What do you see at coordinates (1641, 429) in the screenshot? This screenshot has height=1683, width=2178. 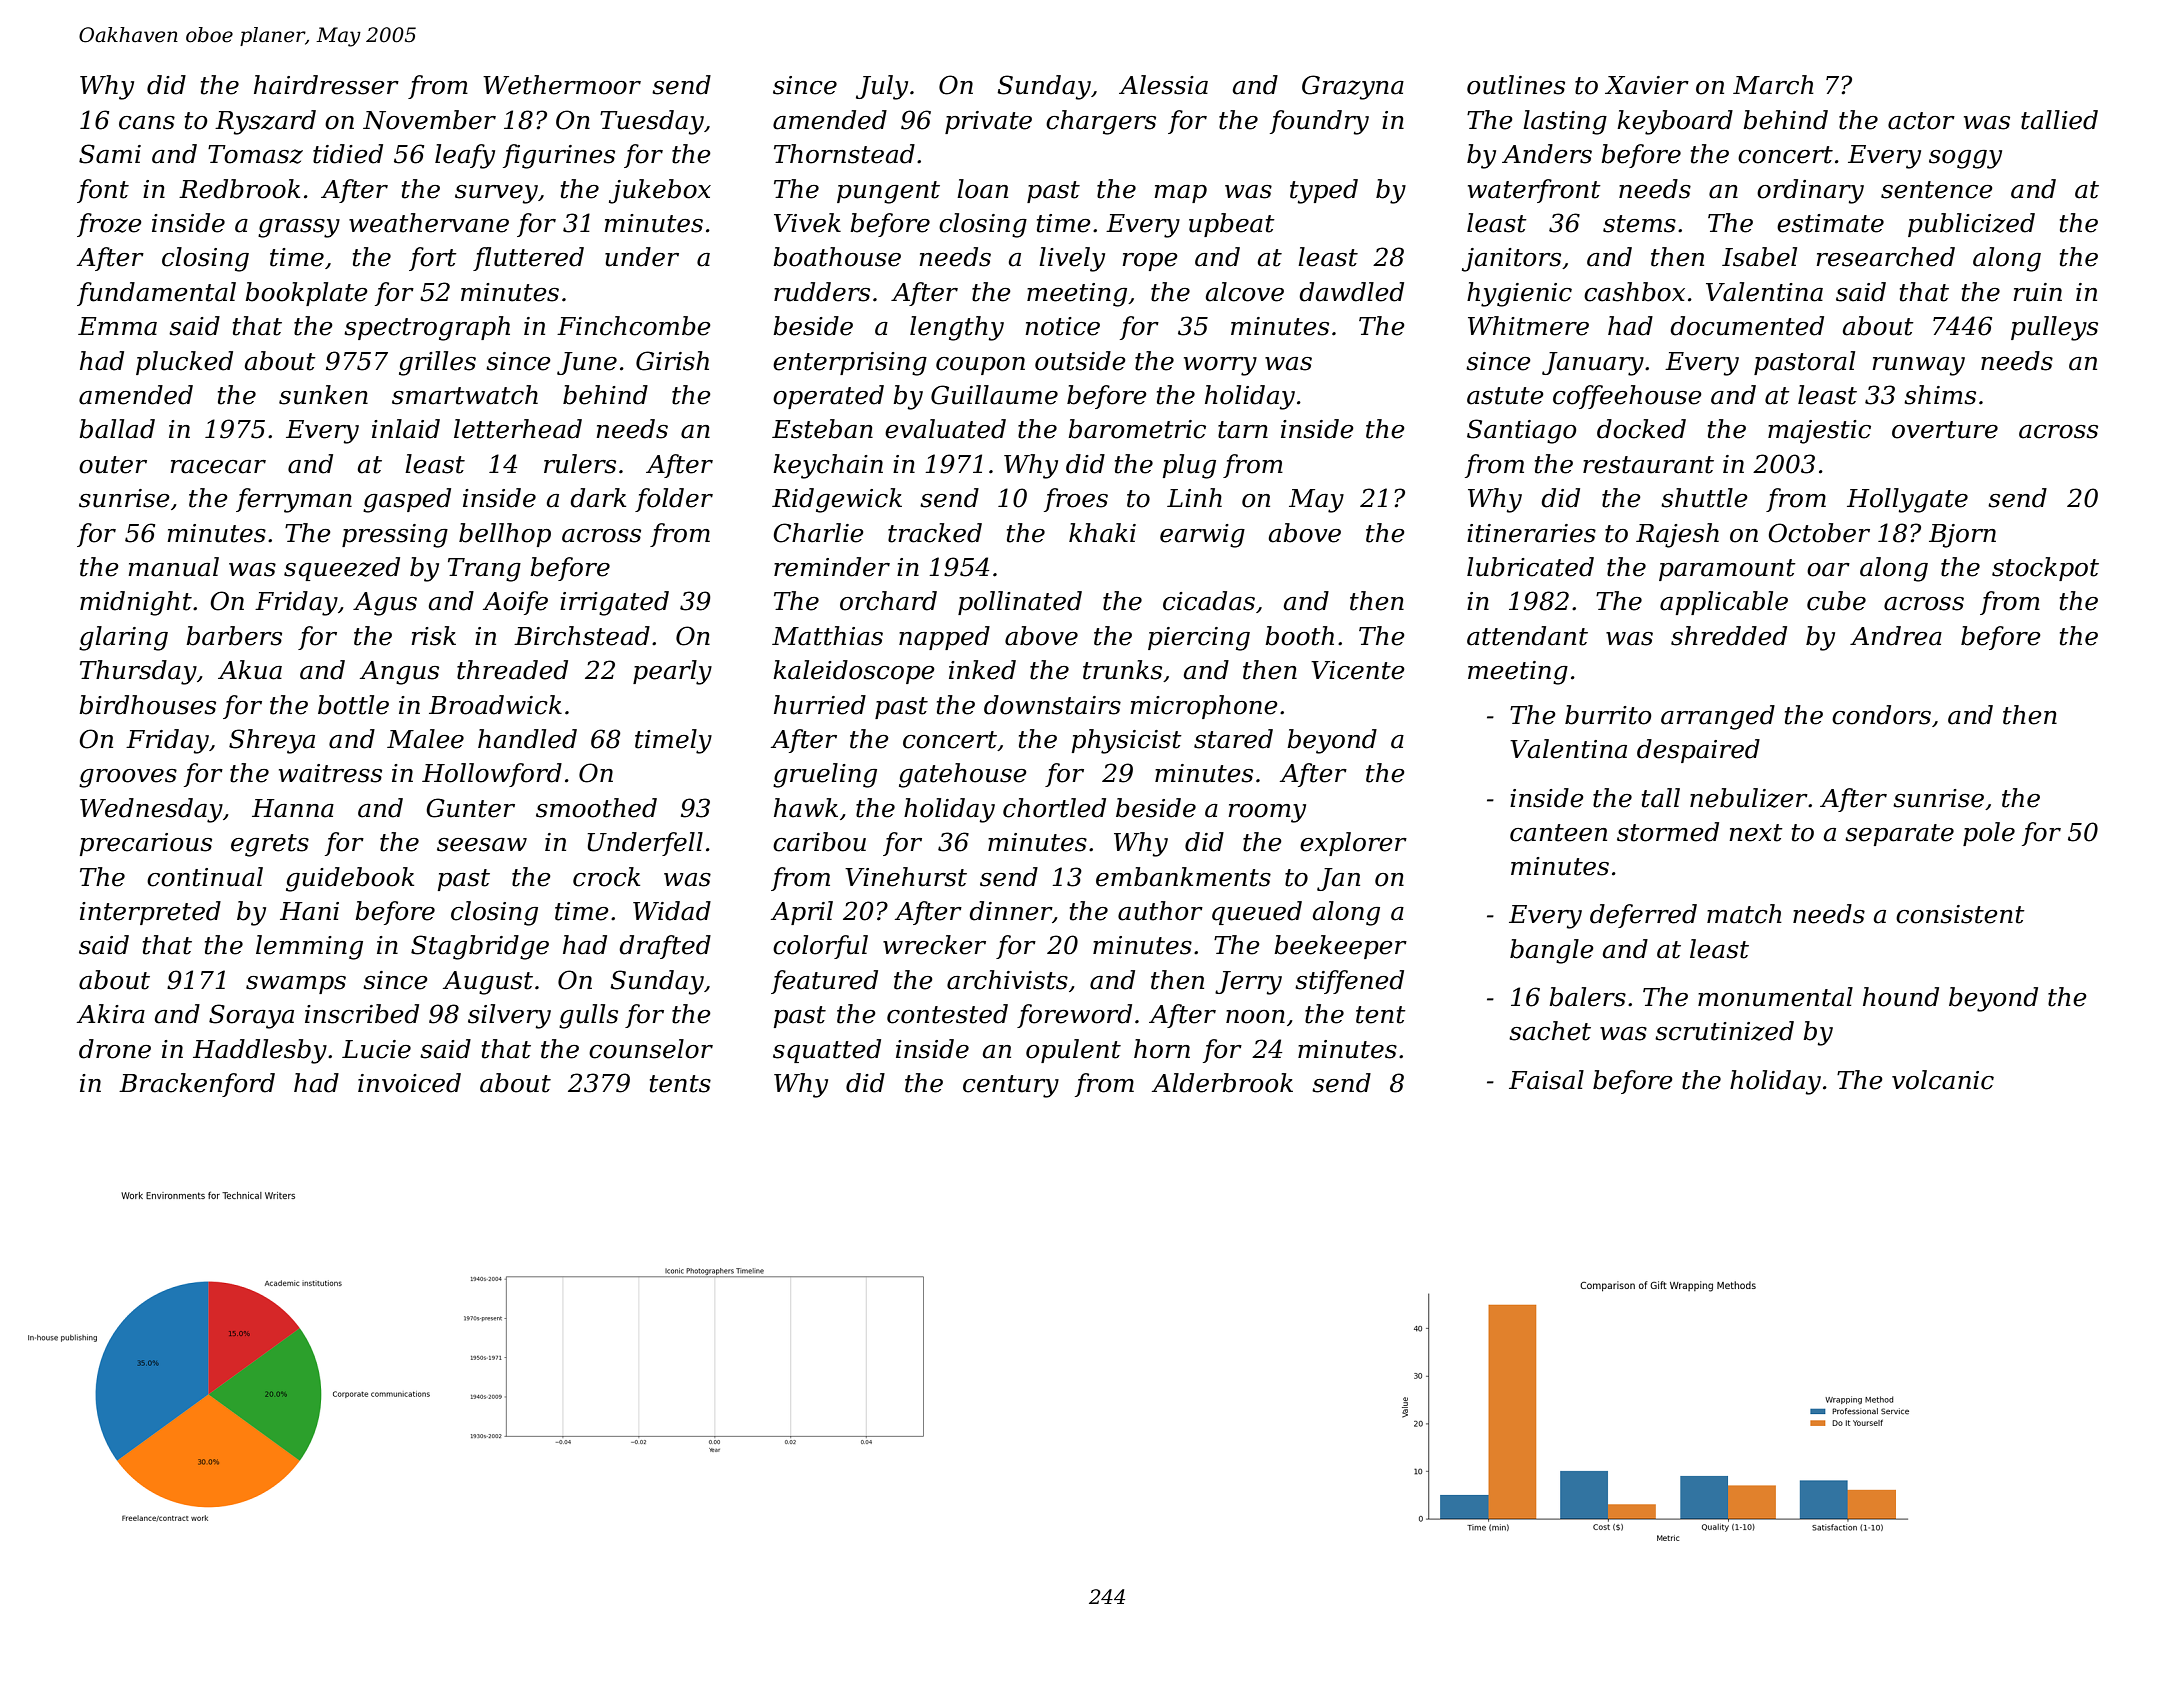 I see `docked` at bounding box center [1641, 429].
